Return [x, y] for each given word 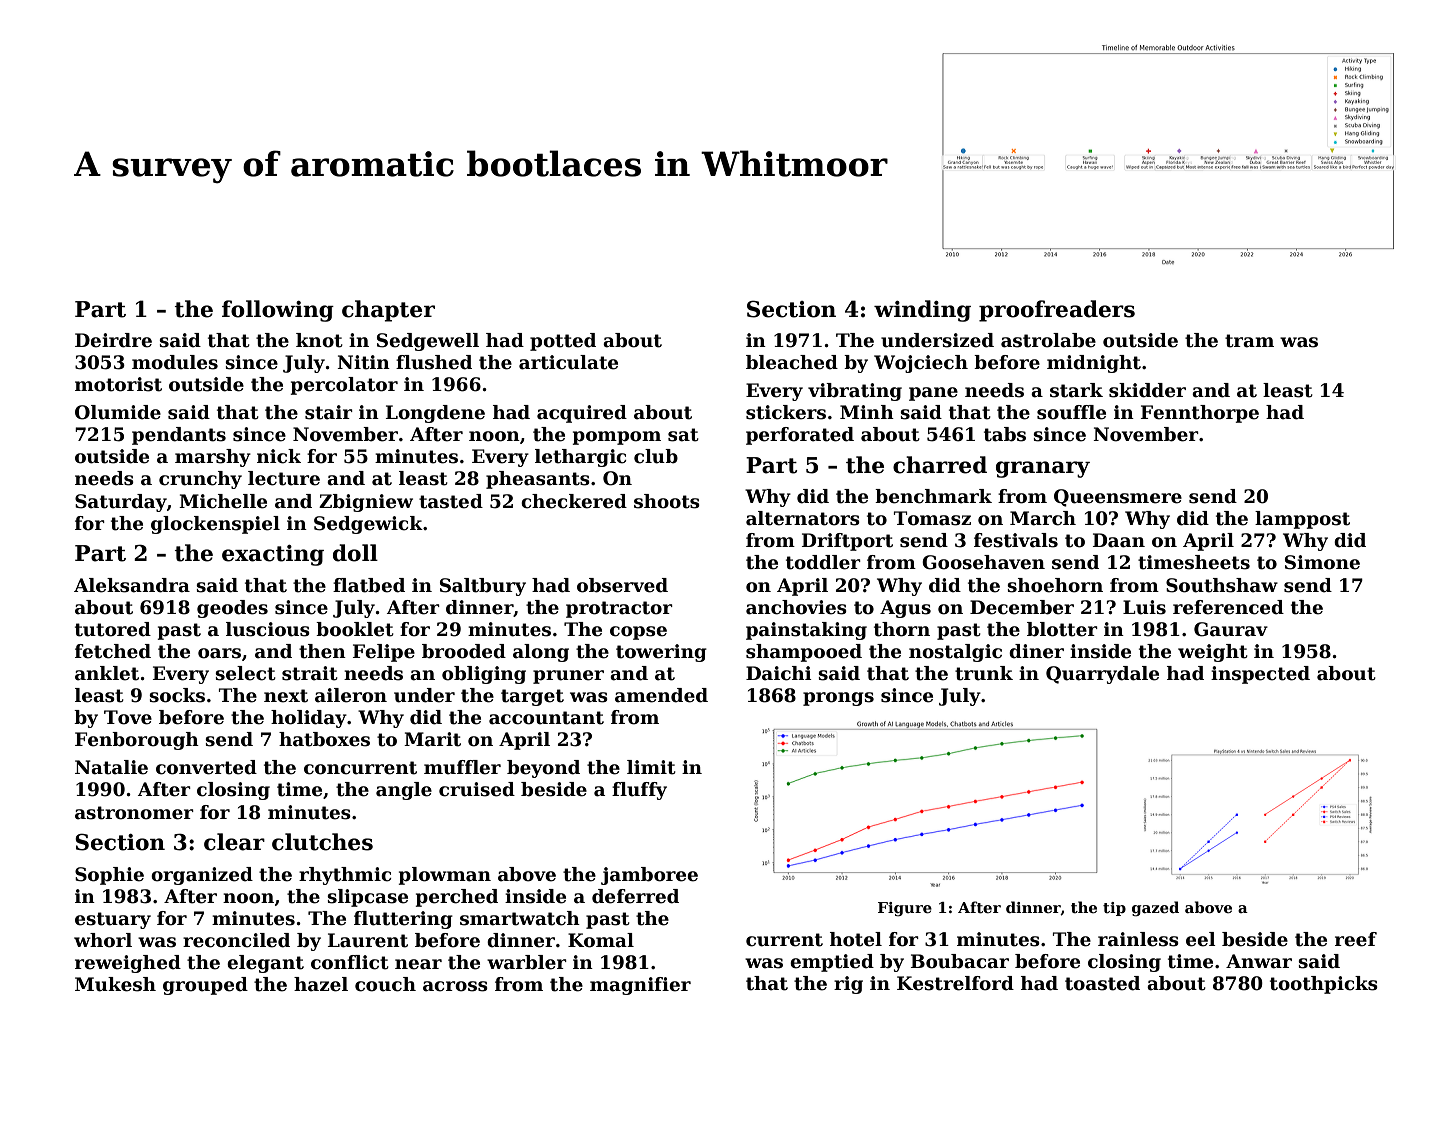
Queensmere [1118, 498]
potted [563, 342]
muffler [462, 767]
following [278, 311]
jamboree [649, 876]
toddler [823, 562]
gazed [1155, 908]
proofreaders [1057, 311]
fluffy [639, 791]
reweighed [128, 964]
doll [355, 553]
